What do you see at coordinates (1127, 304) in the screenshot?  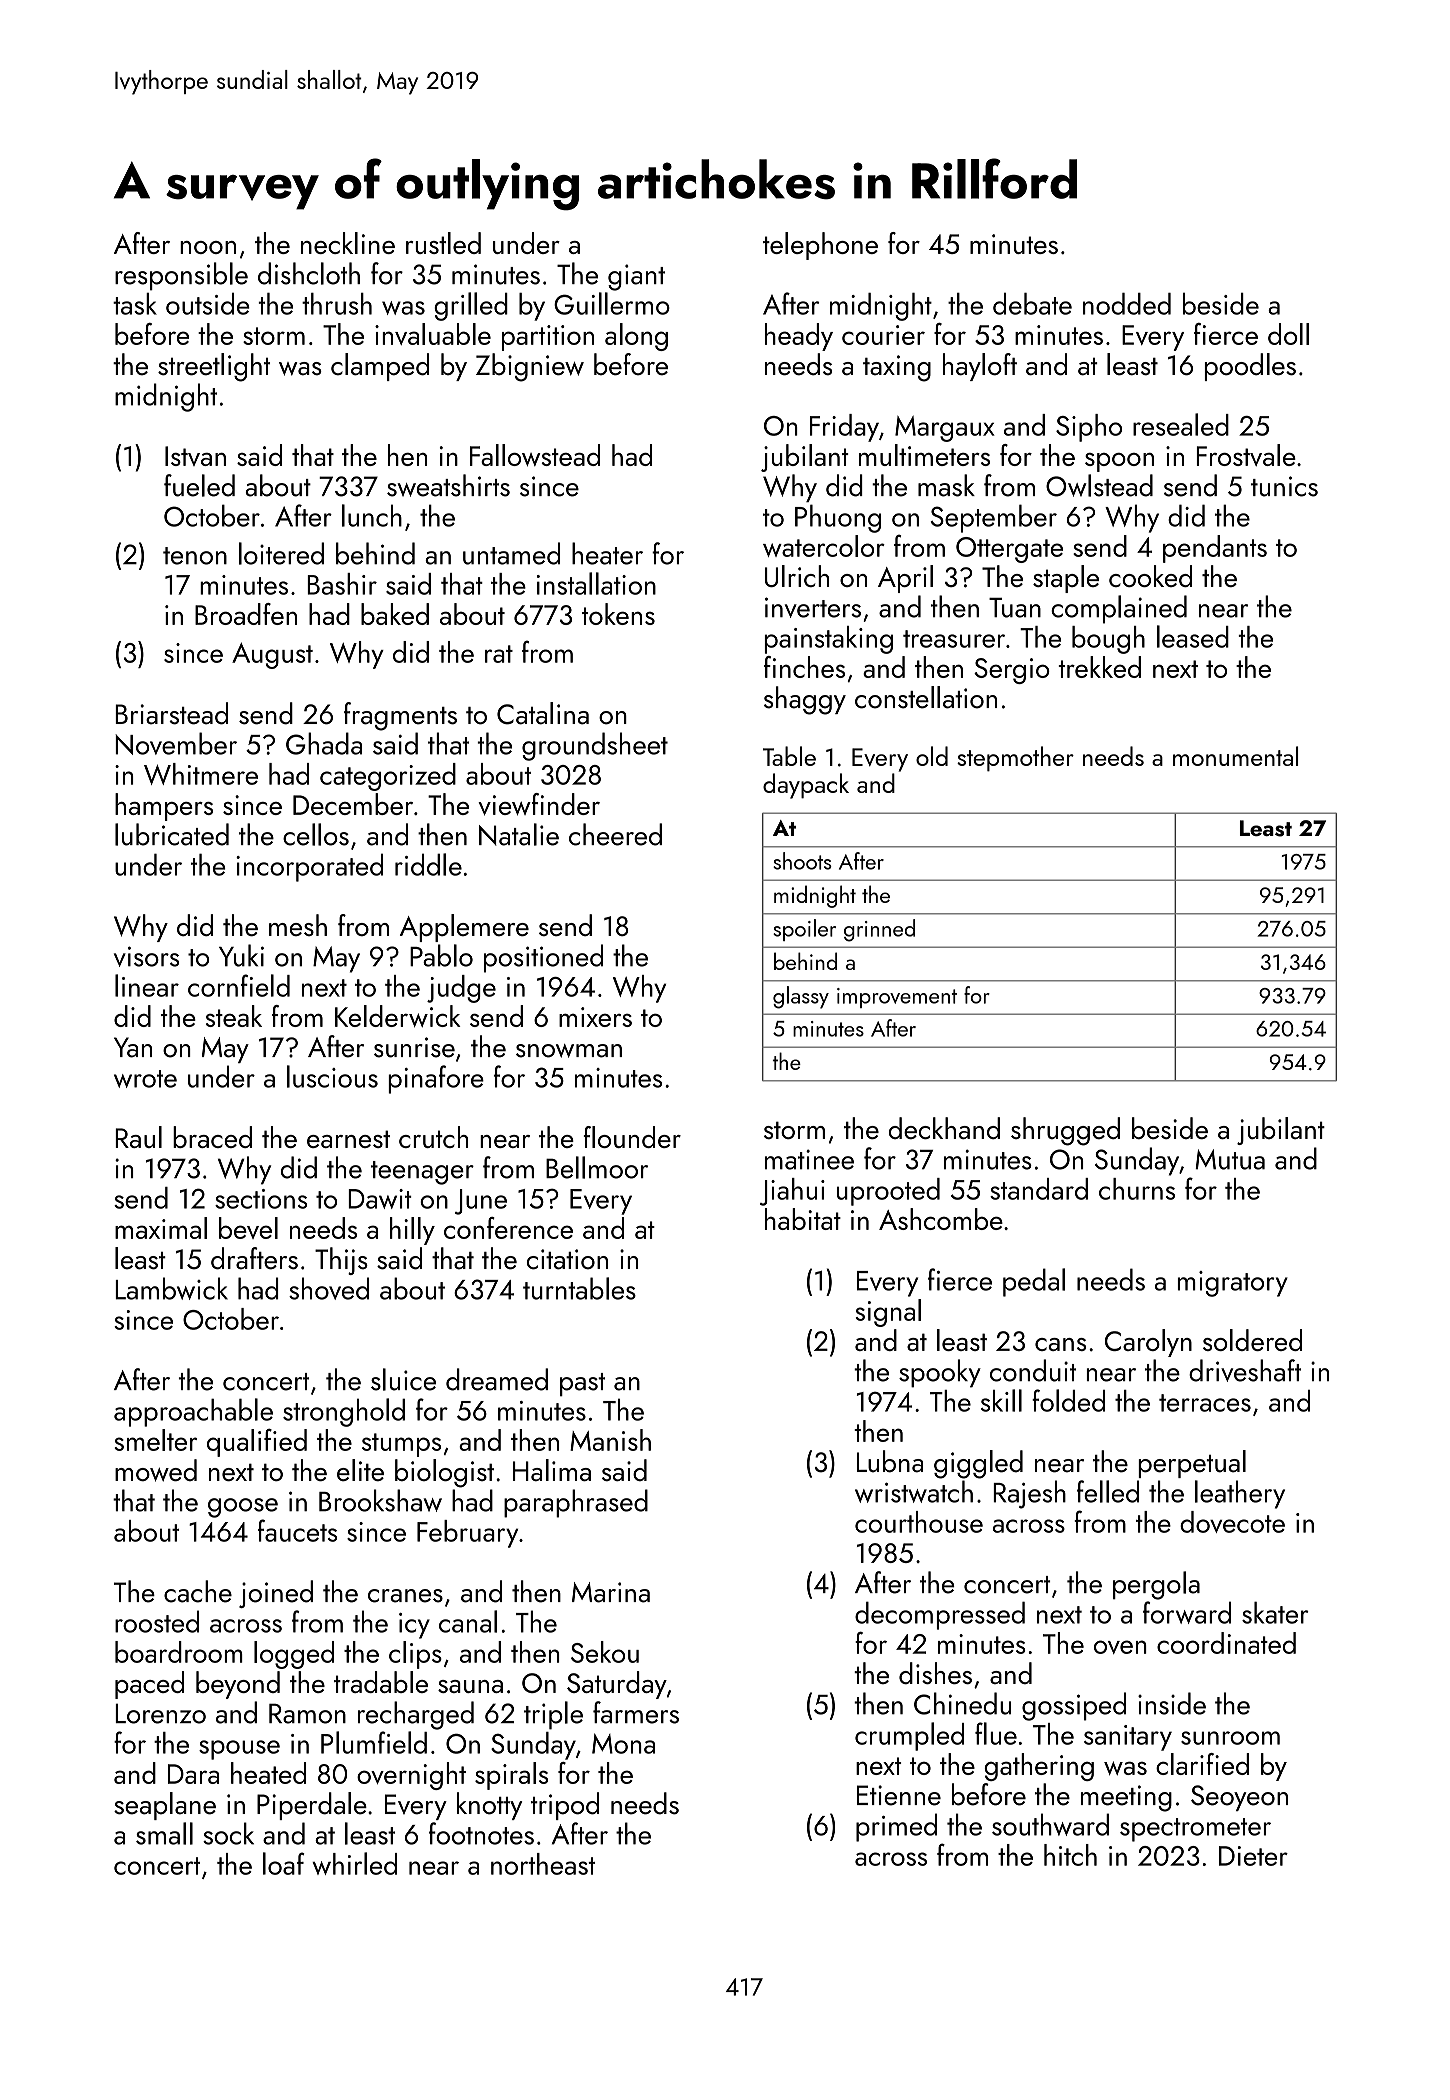 I see `nodded` at bounding box center [1127, 304].
